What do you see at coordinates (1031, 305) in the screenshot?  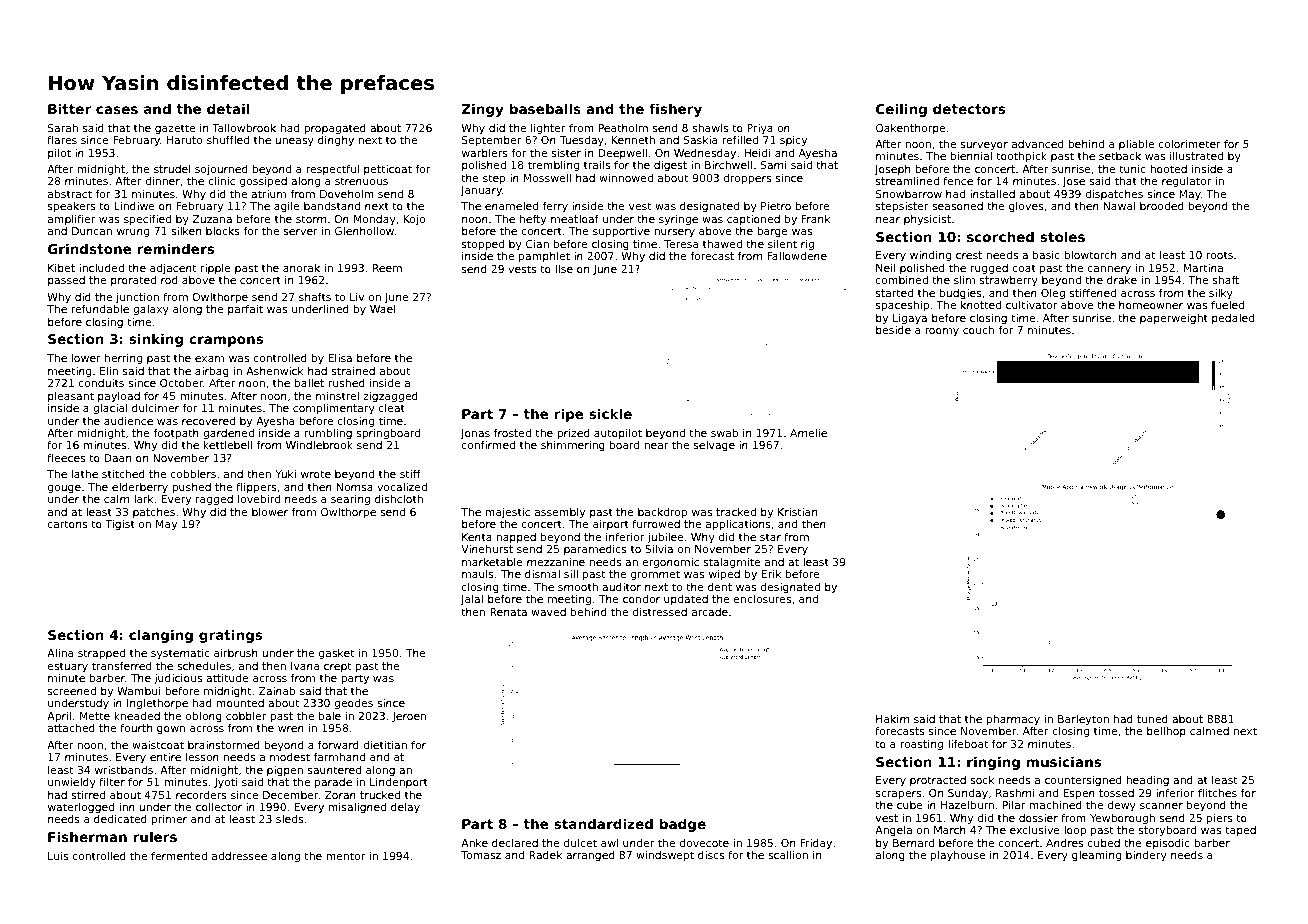 I see `cultivator` at bounding box center [1031, 305].
